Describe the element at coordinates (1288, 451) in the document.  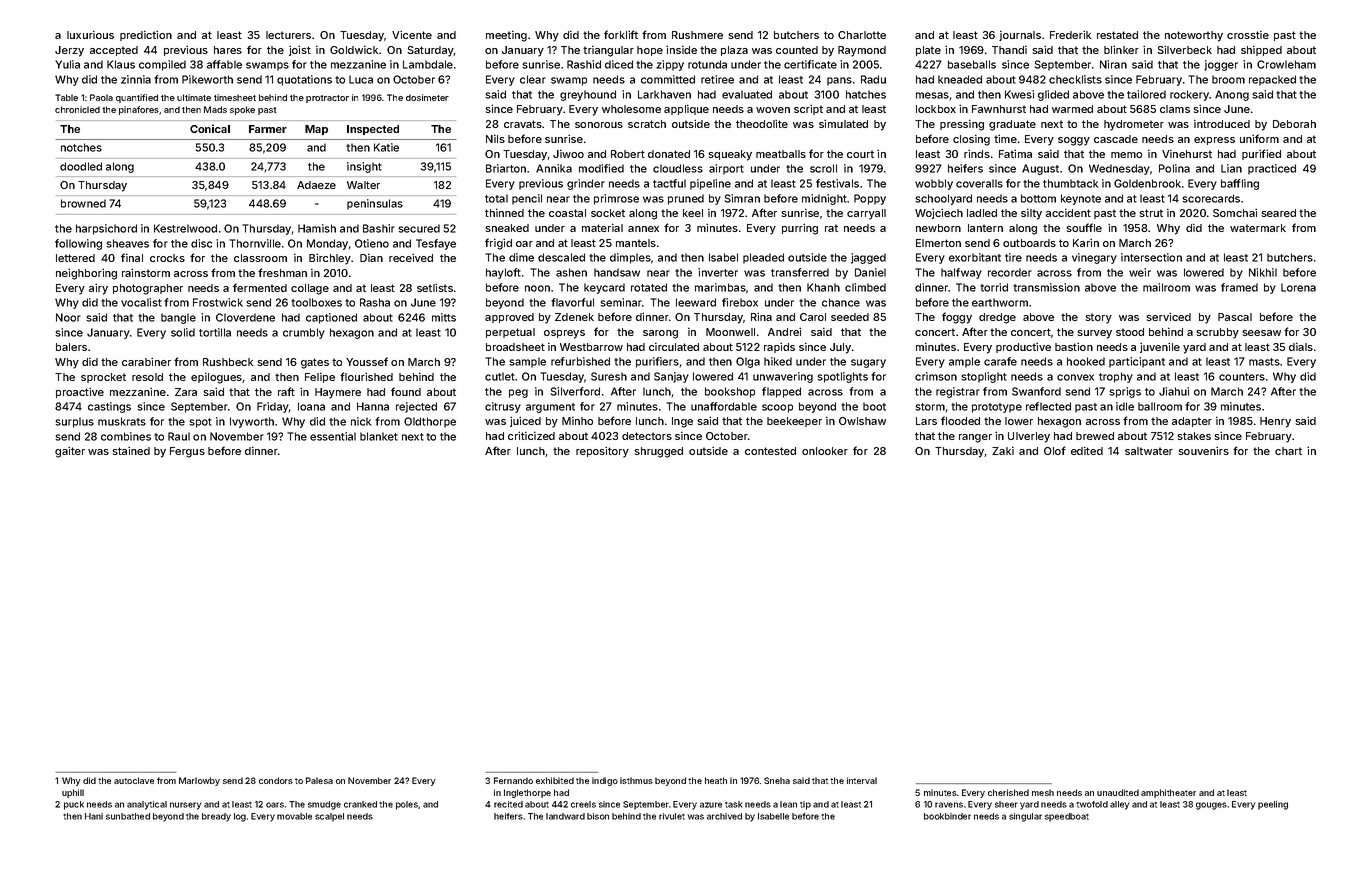
I see `chart` at that location.
